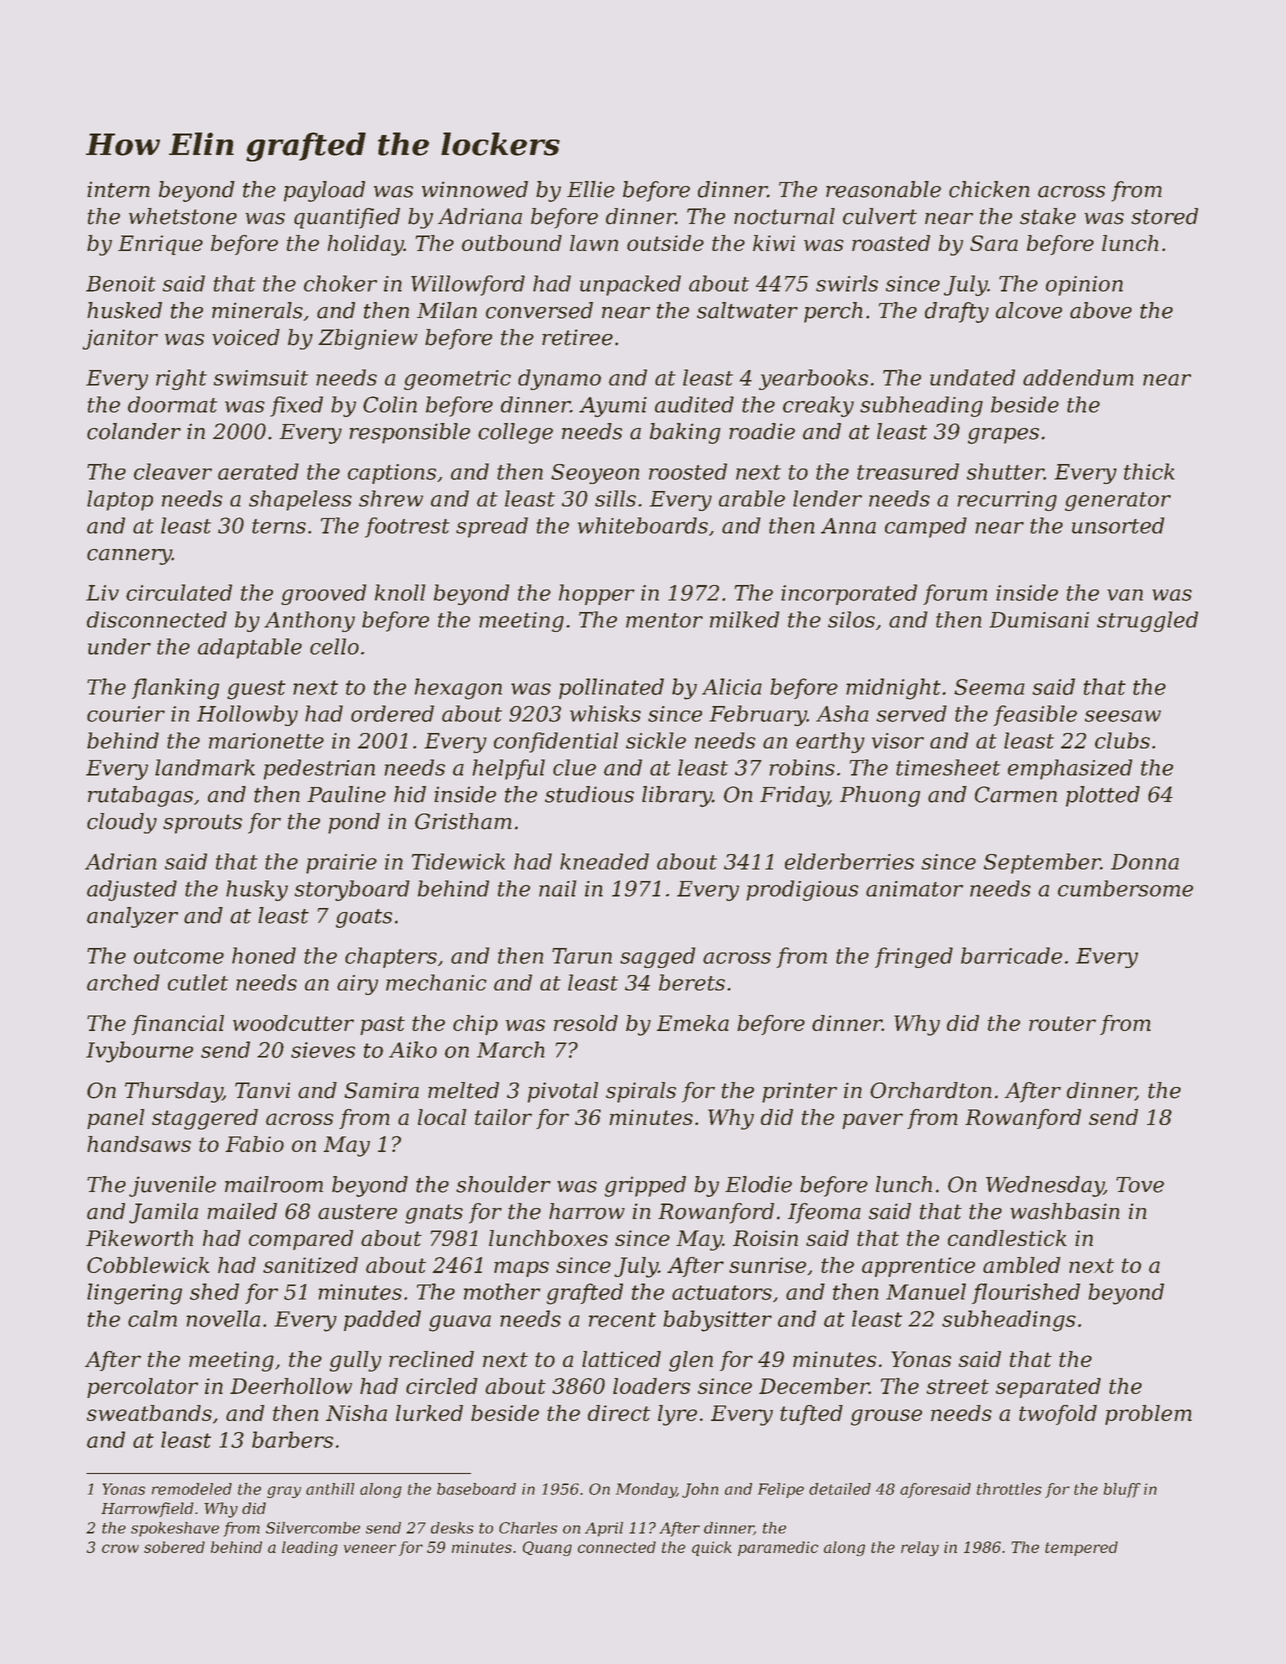 The width and height of the document is (1286, 1664). I want to click on goats, so click(364, 918).
